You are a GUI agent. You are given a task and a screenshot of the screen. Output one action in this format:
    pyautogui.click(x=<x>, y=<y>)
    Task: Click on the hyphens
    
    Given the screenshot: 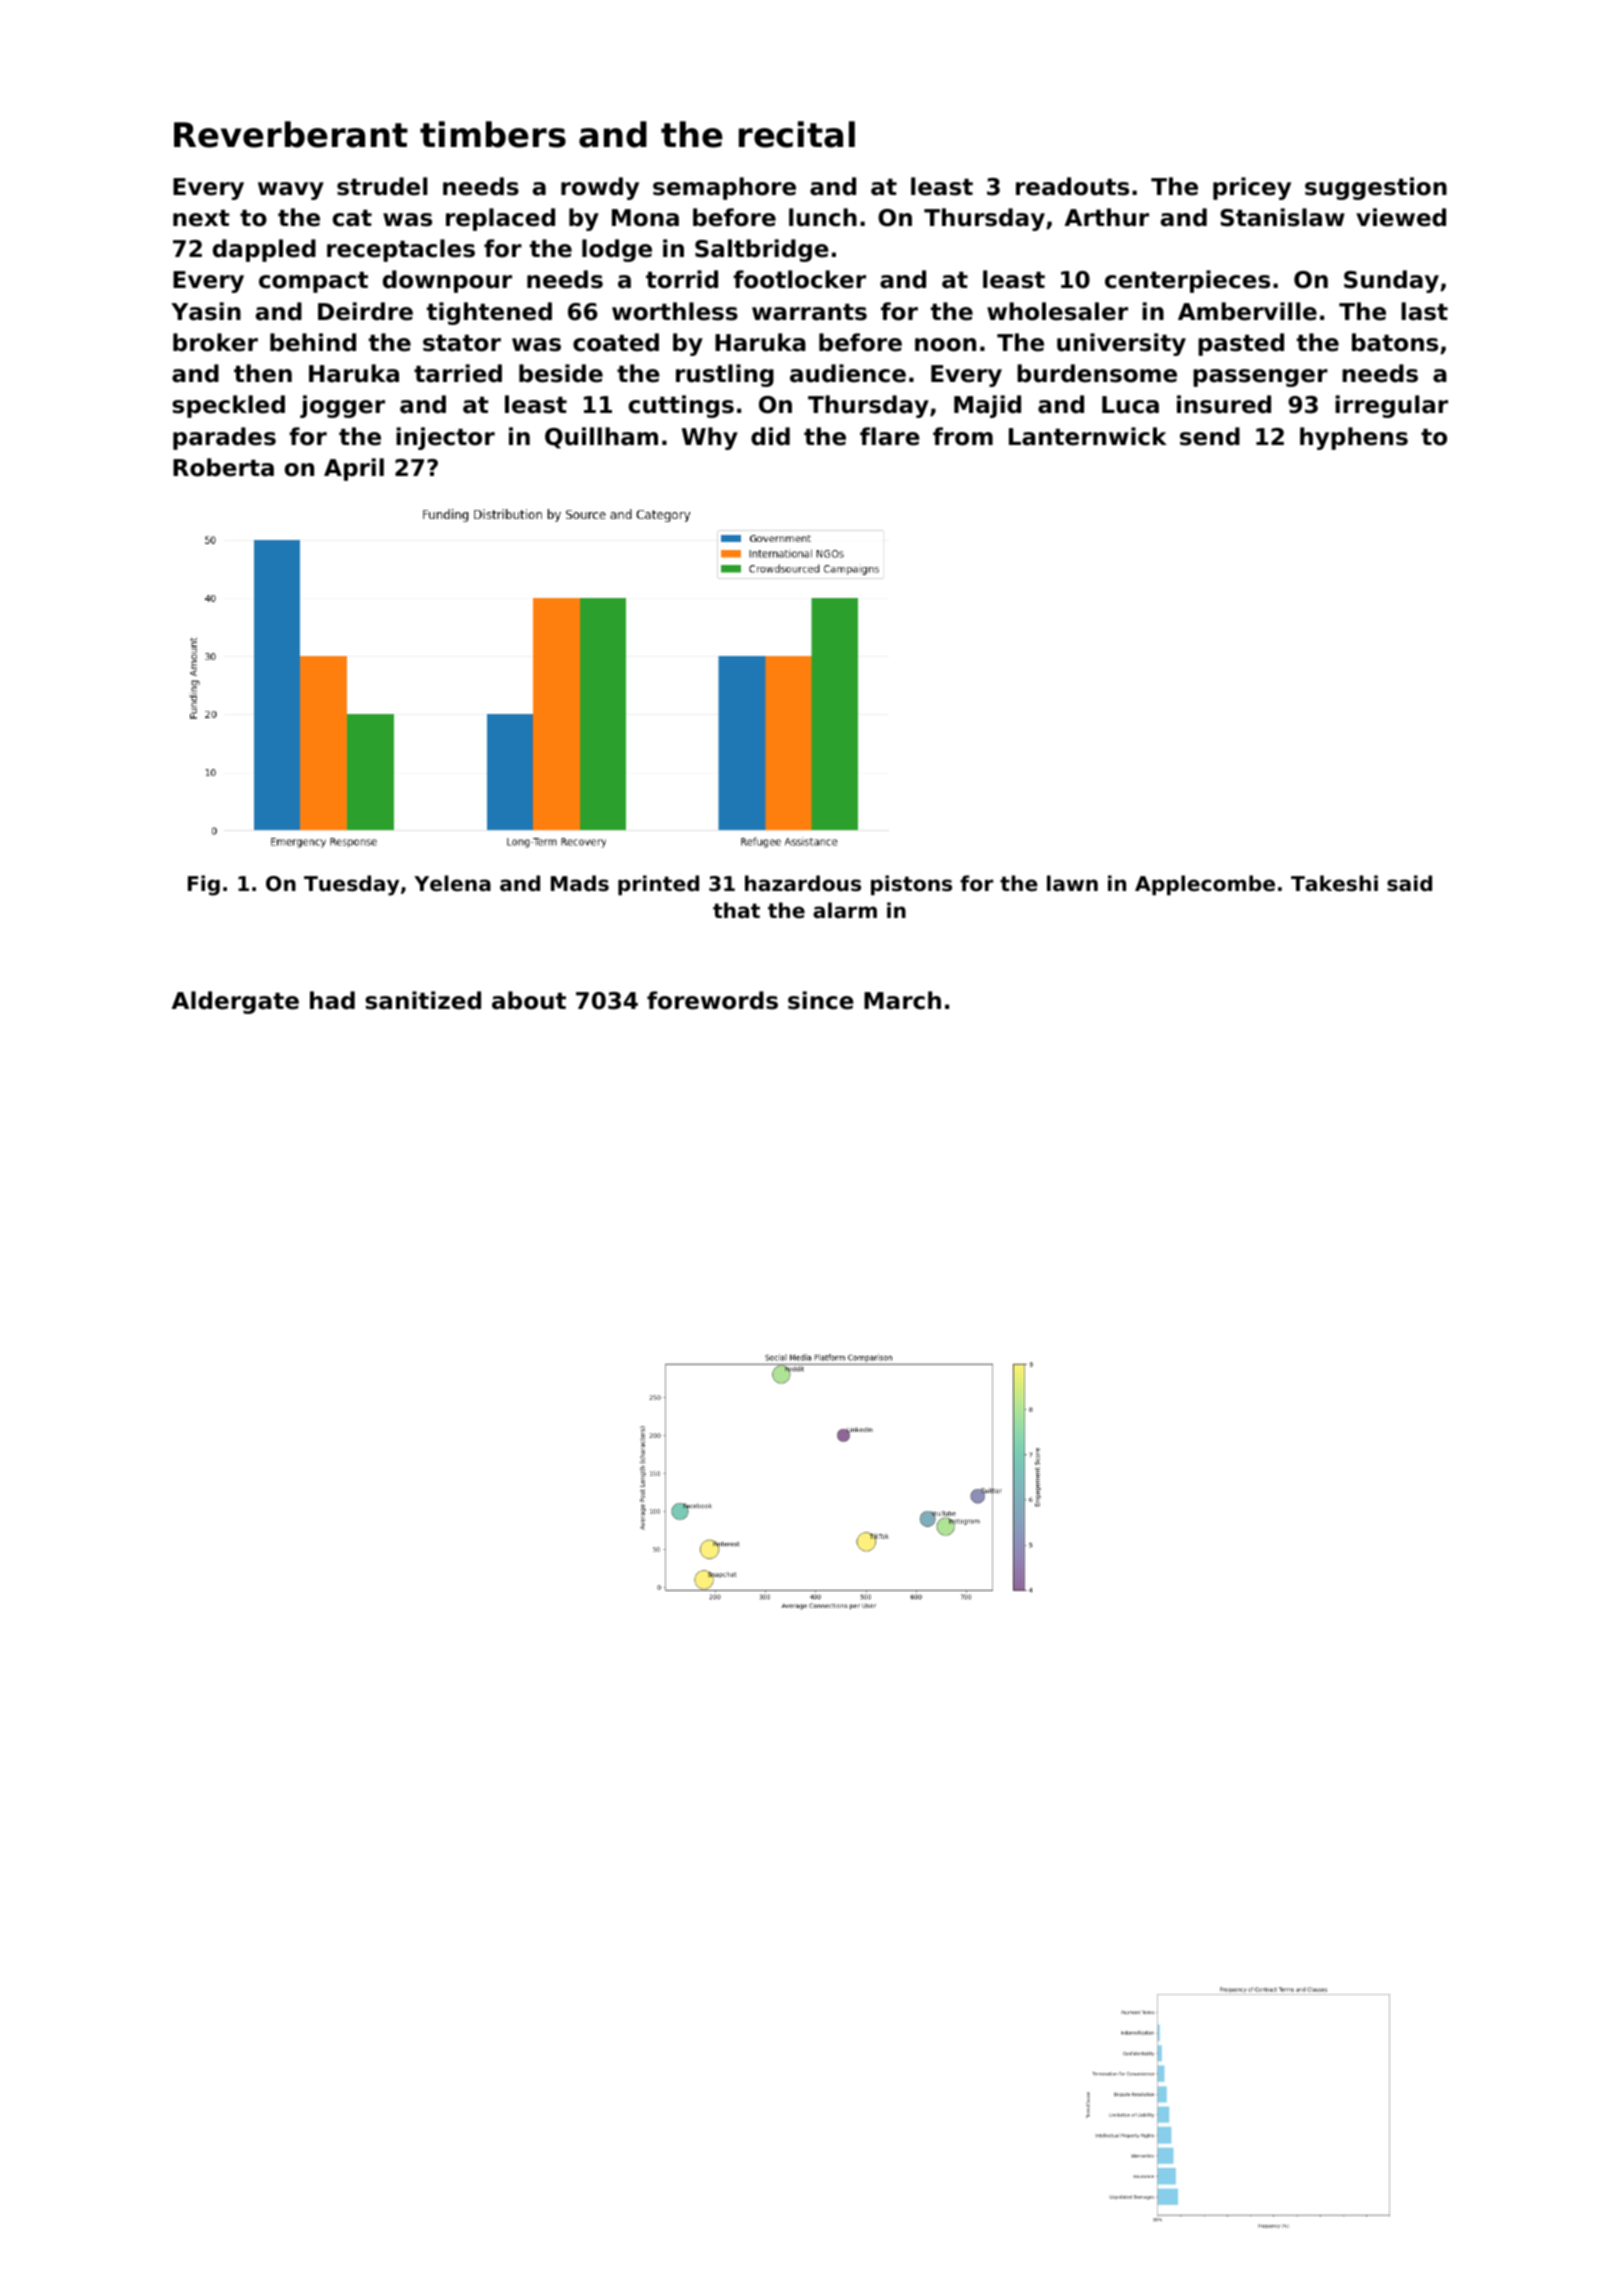 What is the action you would take?
    pyautogui.click(x=1354, y=438)
